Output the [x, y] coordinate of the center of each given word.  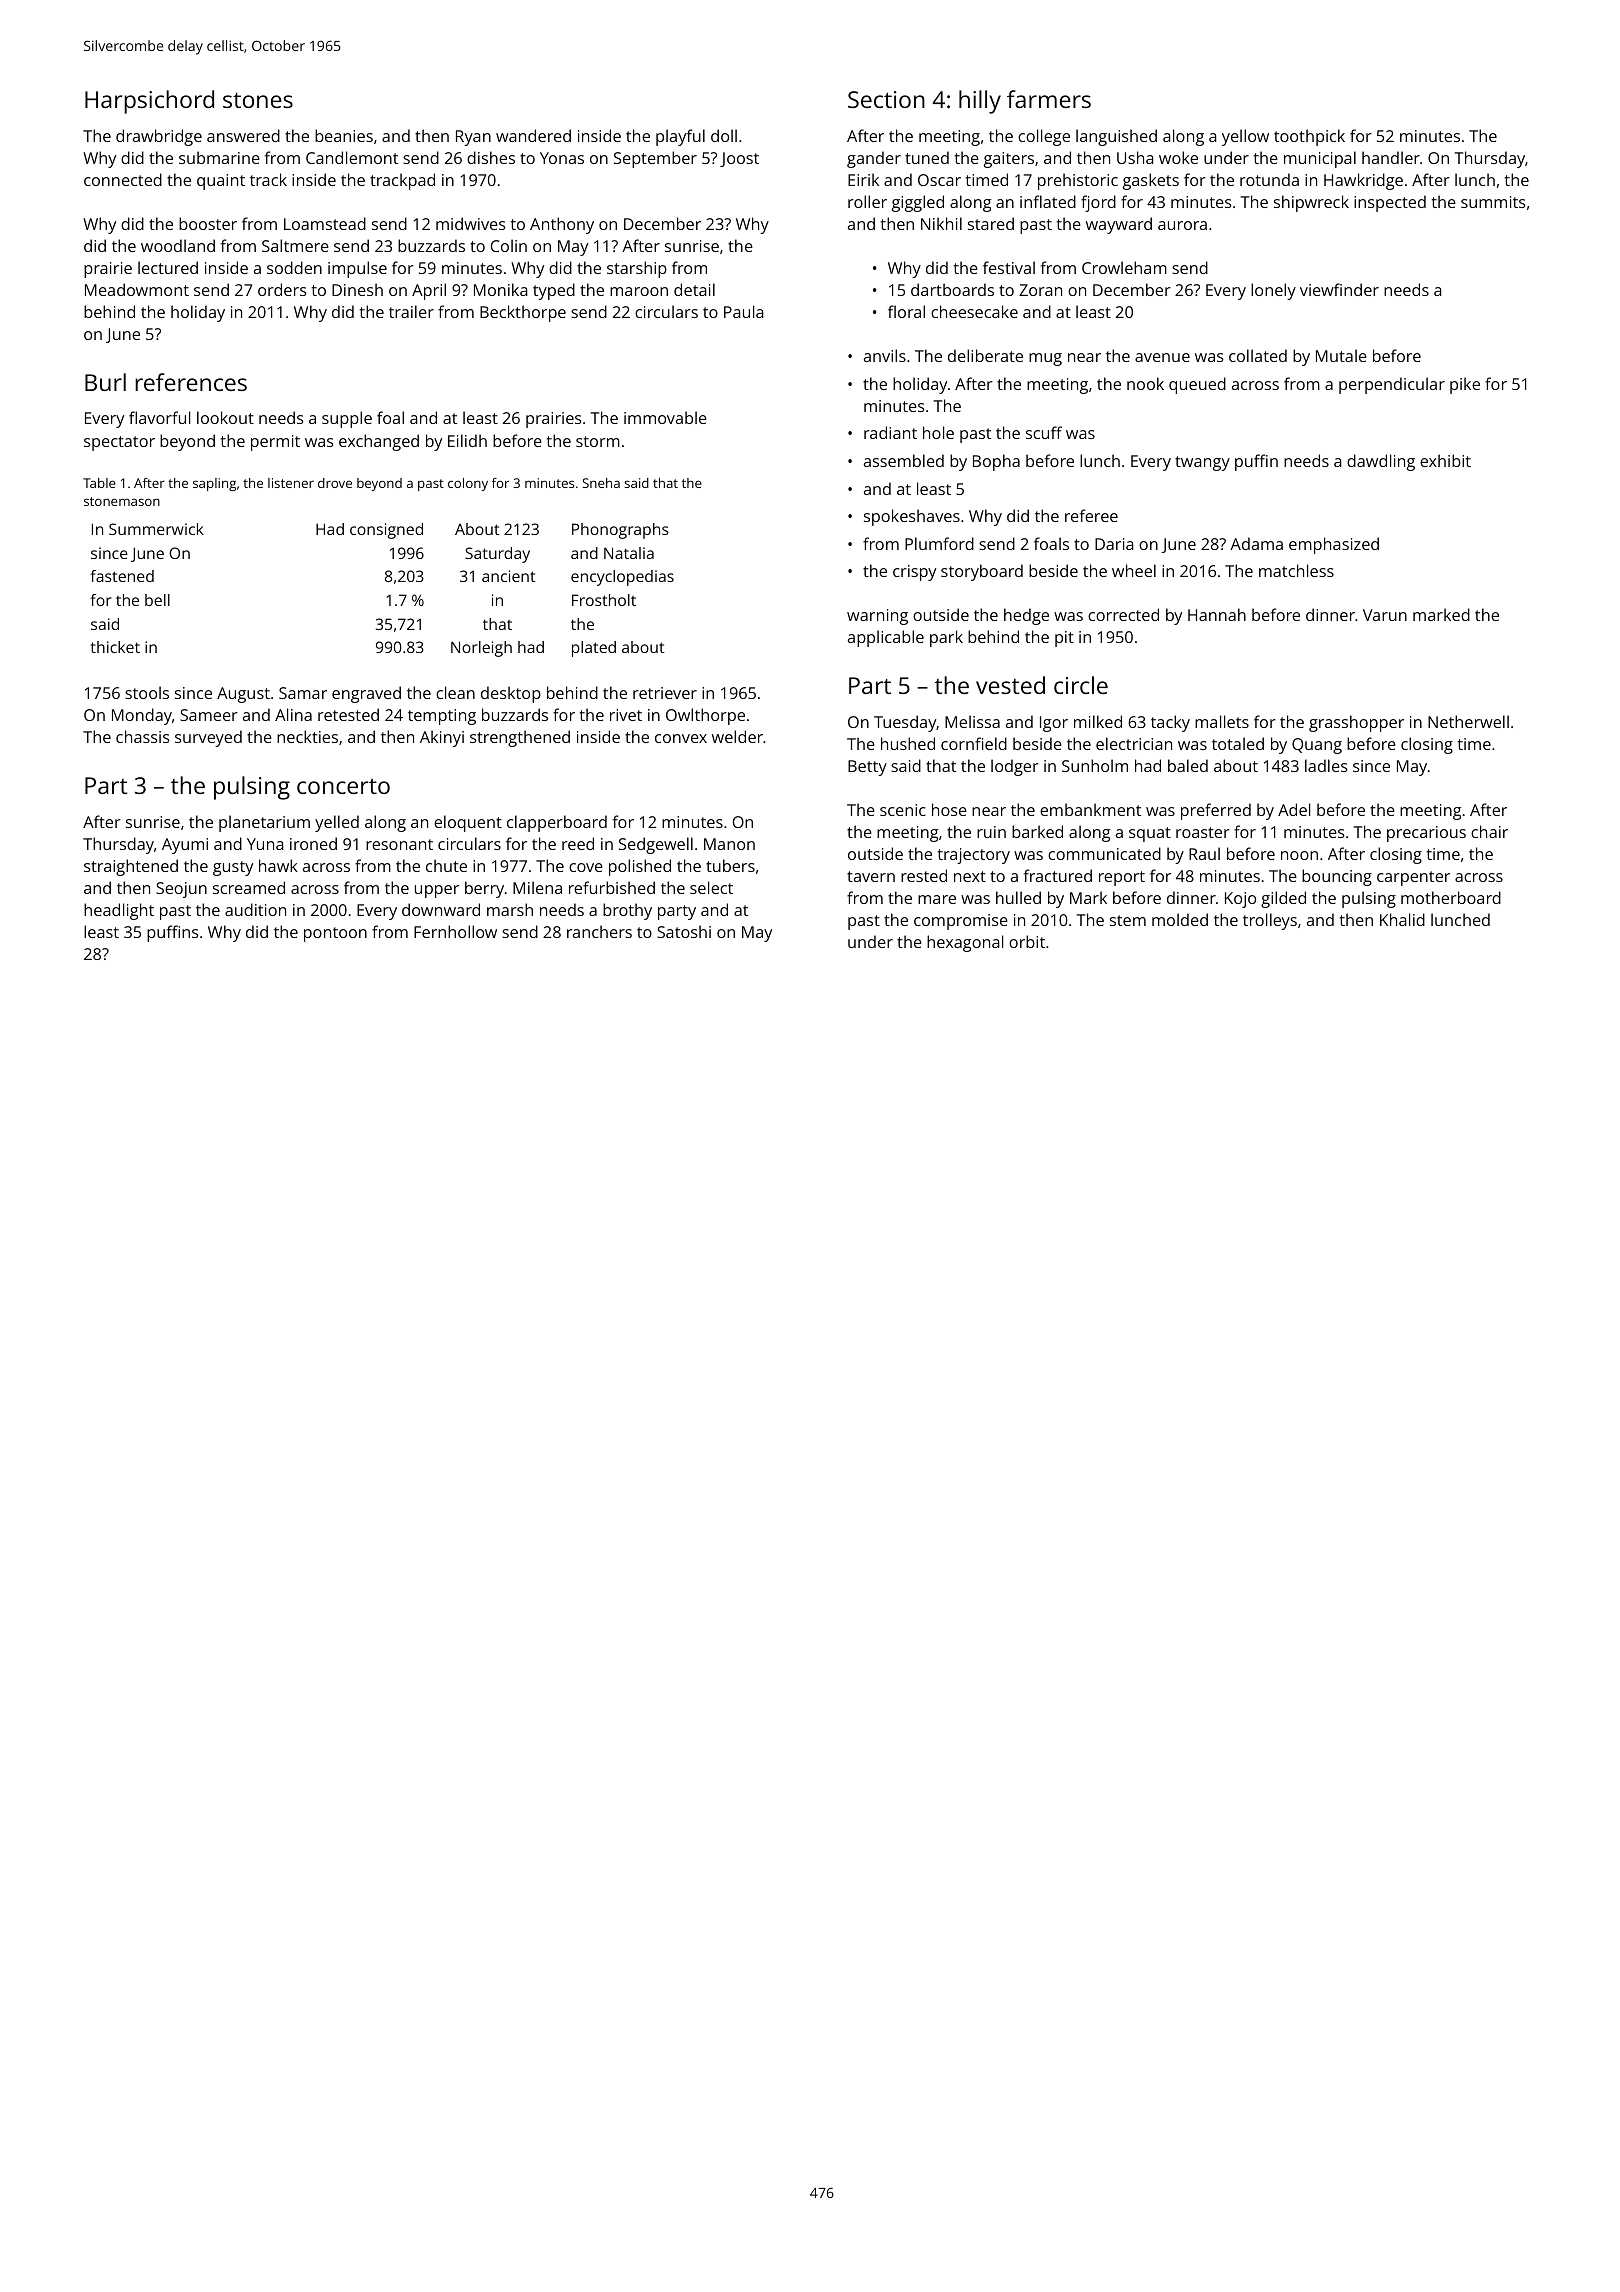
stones [258, 100]
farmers [1049, 99]
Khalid [1402, 919]
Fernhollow [455, 931]
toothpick [1309, 137]
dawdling [1381, 462]
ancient [509, 576]
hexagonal [965, 943]
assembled [904, 460]
